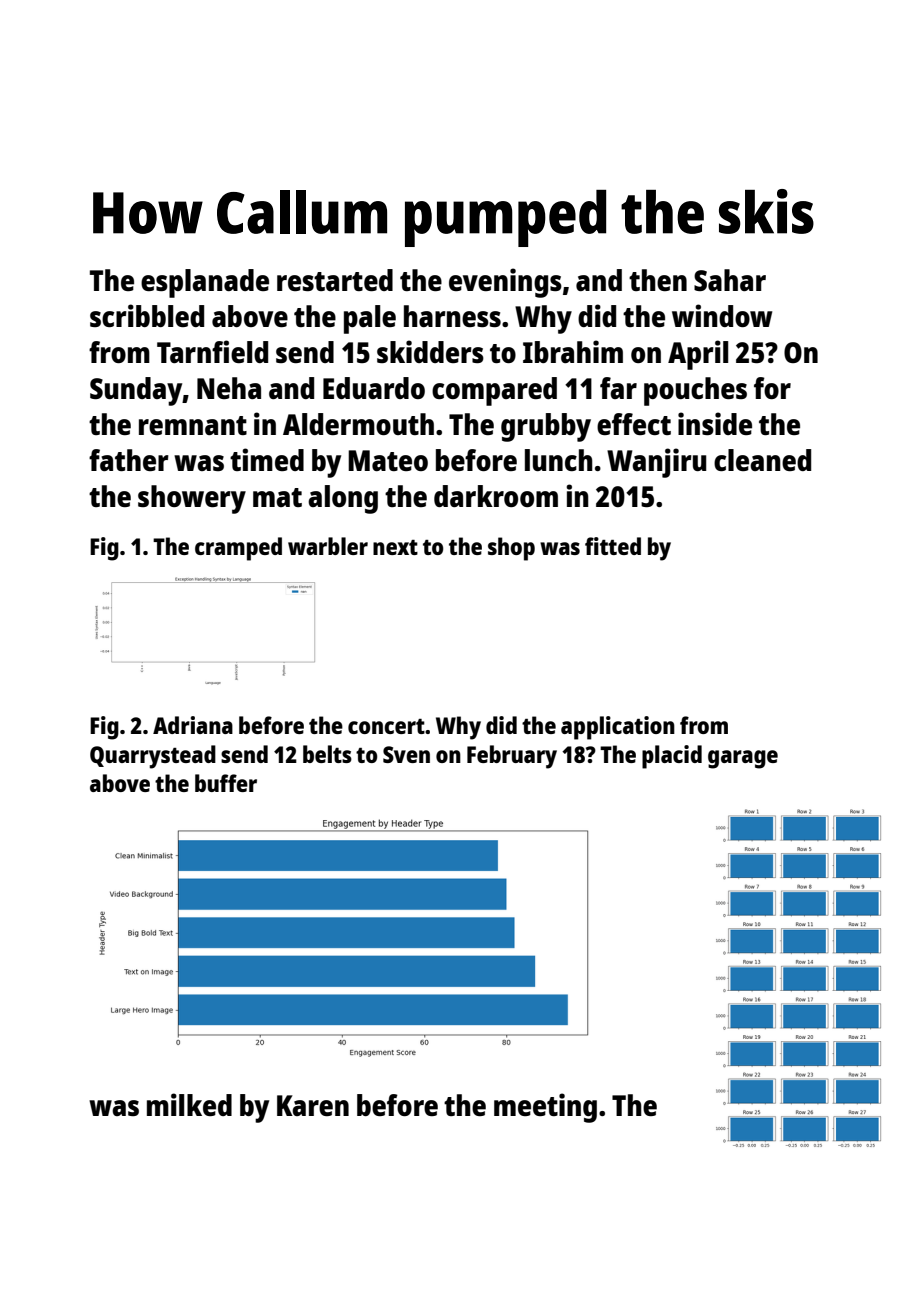  I want to click on buffer, so click(226, 783).
